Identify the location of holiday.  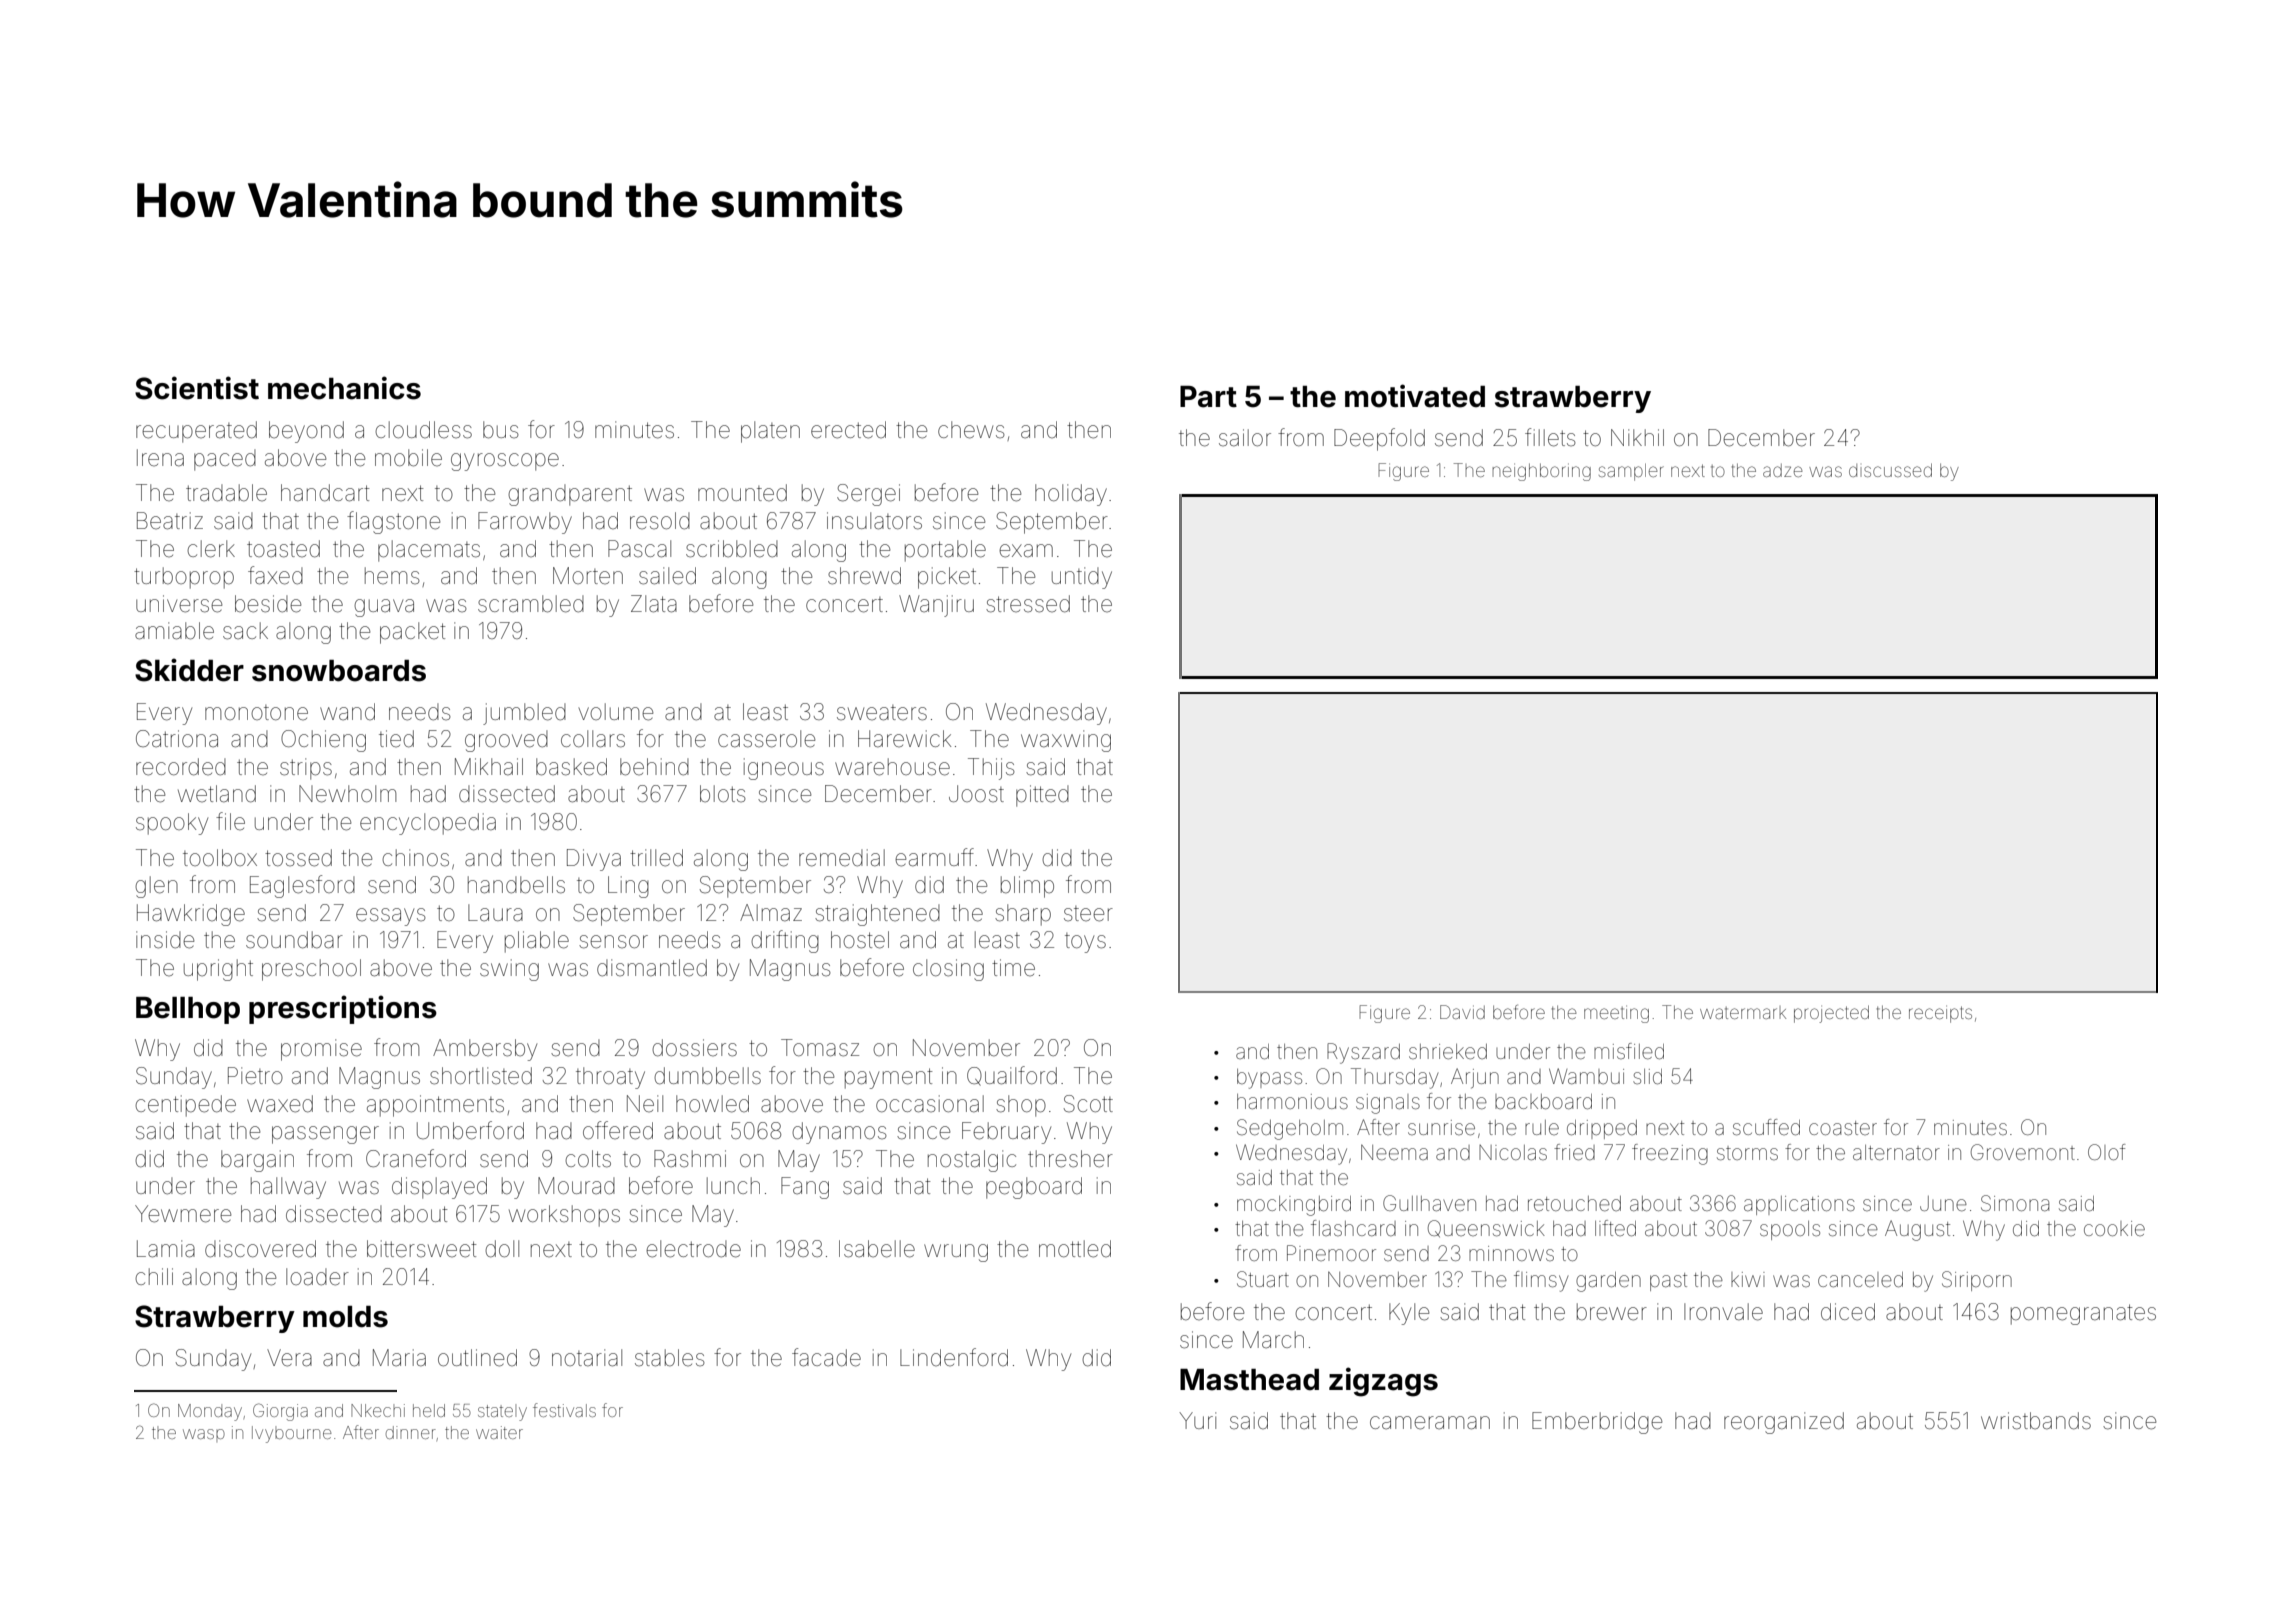
(1071, 495).
